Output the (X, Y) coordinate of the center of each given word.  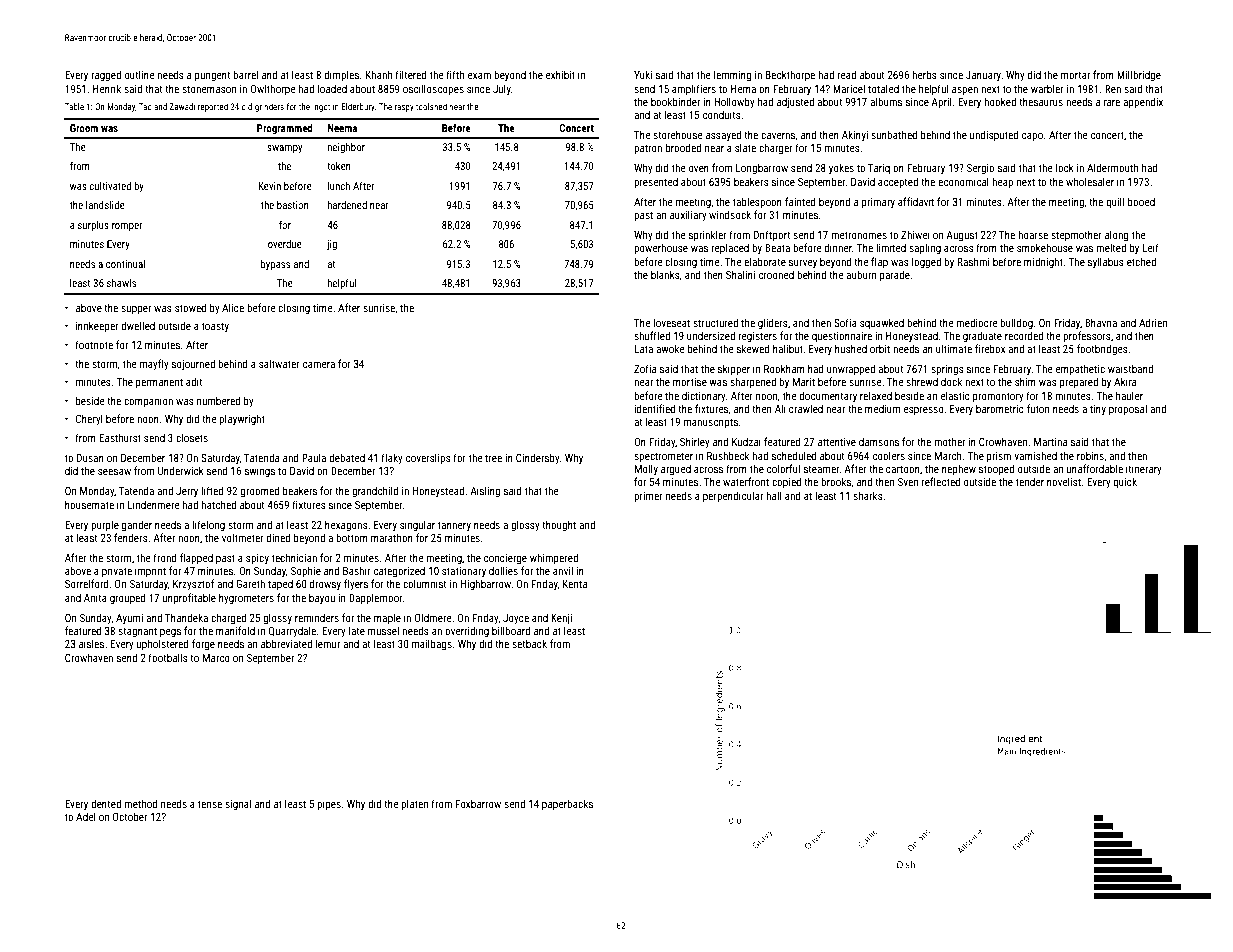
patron (648, 149)
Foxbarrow (478, 803)
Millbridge (1139, 76)
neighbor (346, 148)
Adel (85, 816)
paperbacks (567, 804)
